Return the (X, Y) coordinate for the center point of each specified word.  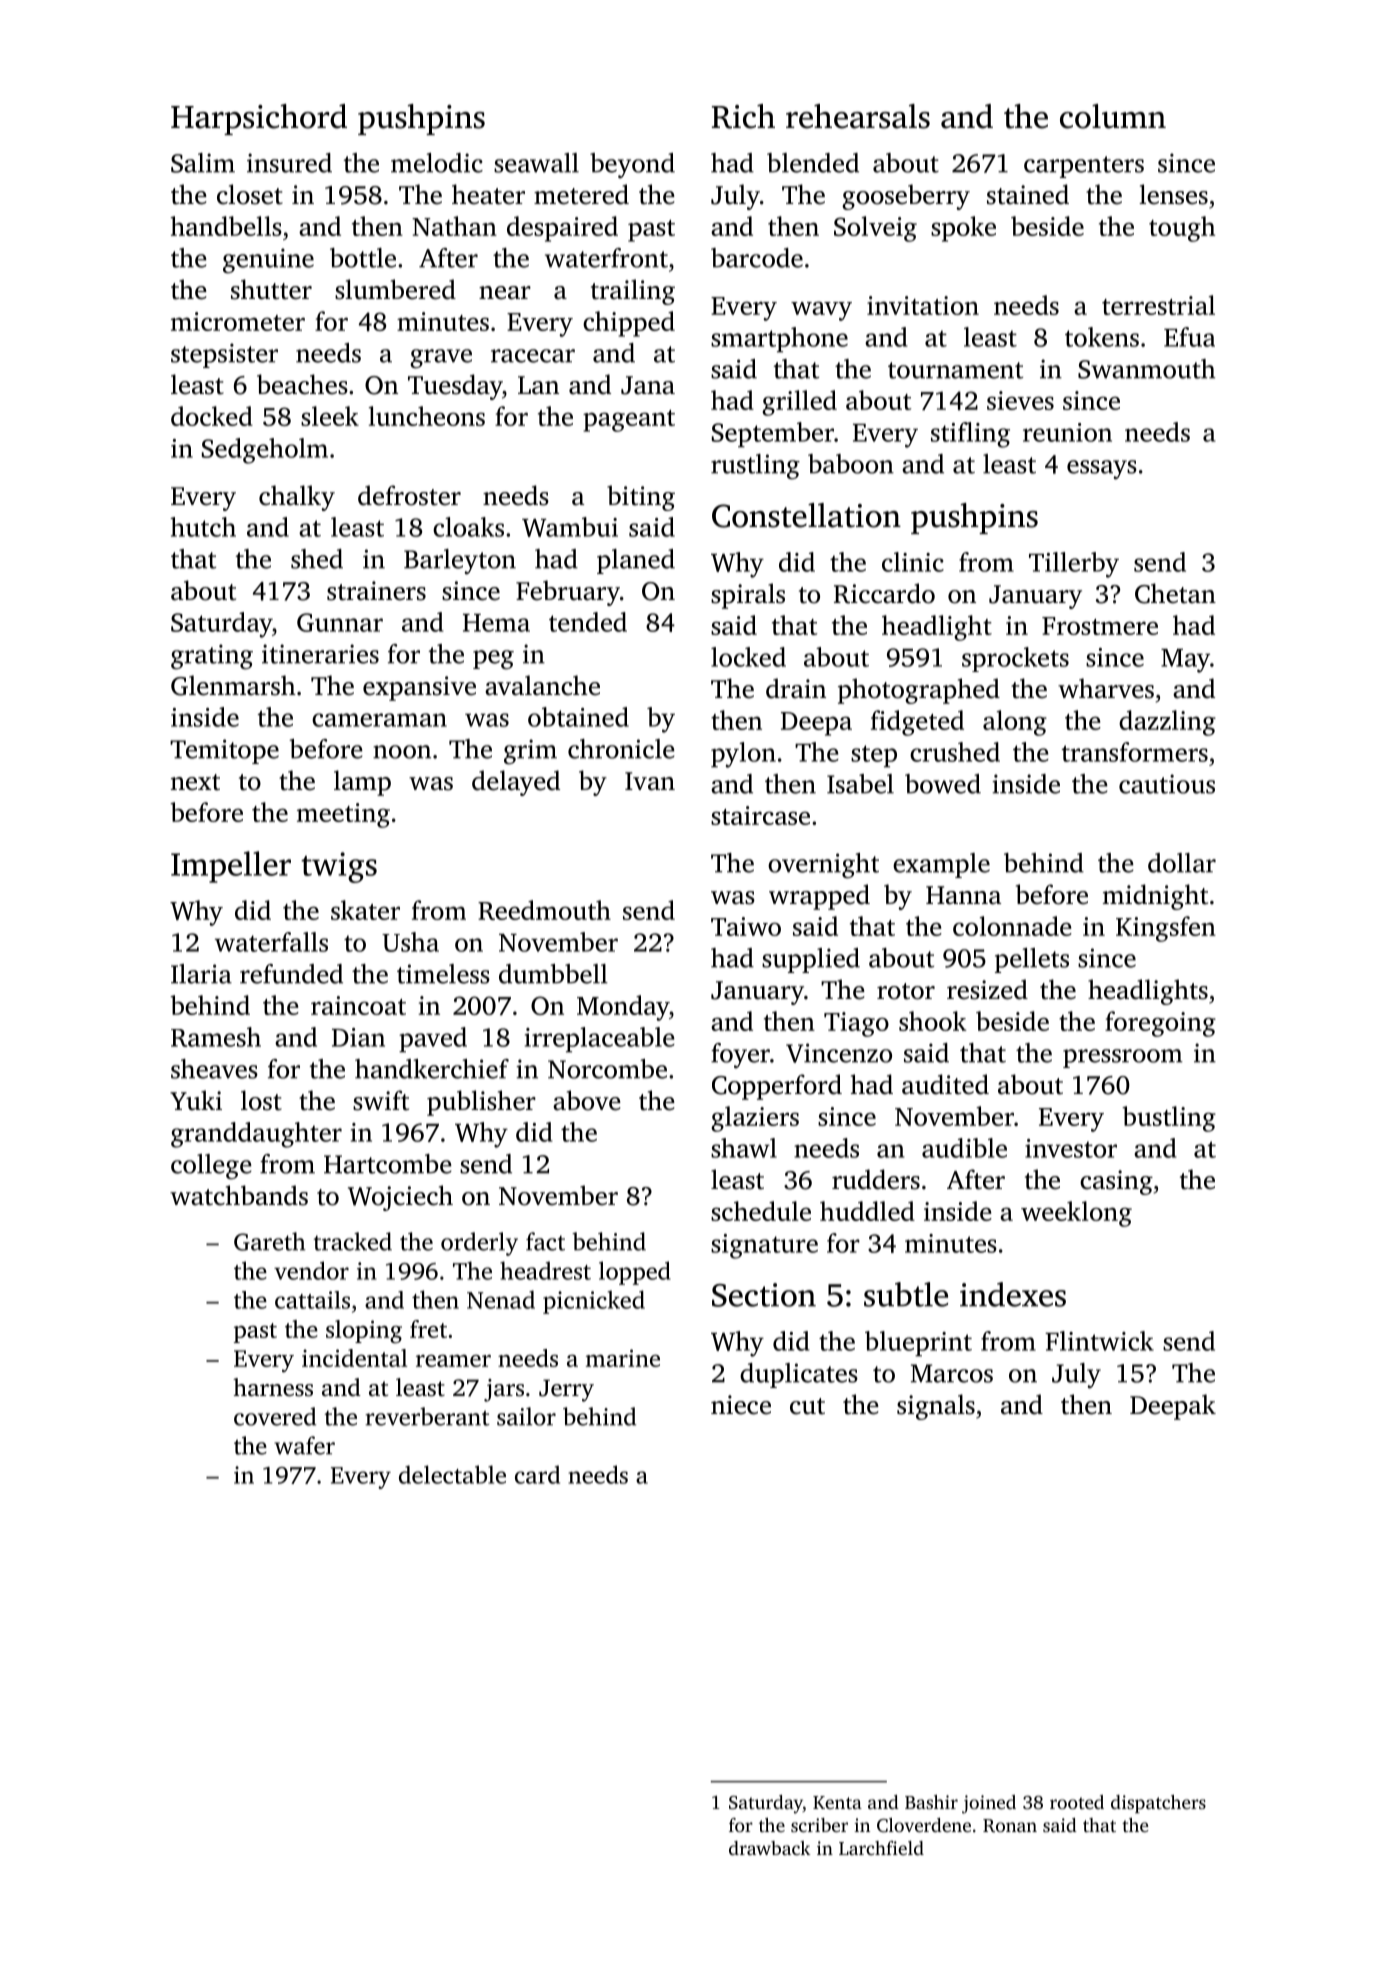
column (1113, 116)
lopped (635, 1273)
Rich (743, 116)
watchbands (239, 1195)
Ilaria (201, 974)
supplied (811, 960)
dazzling (1167, 723)
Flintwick (1099, 1341)
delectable (452, 1474)
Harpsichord (259, 119)
